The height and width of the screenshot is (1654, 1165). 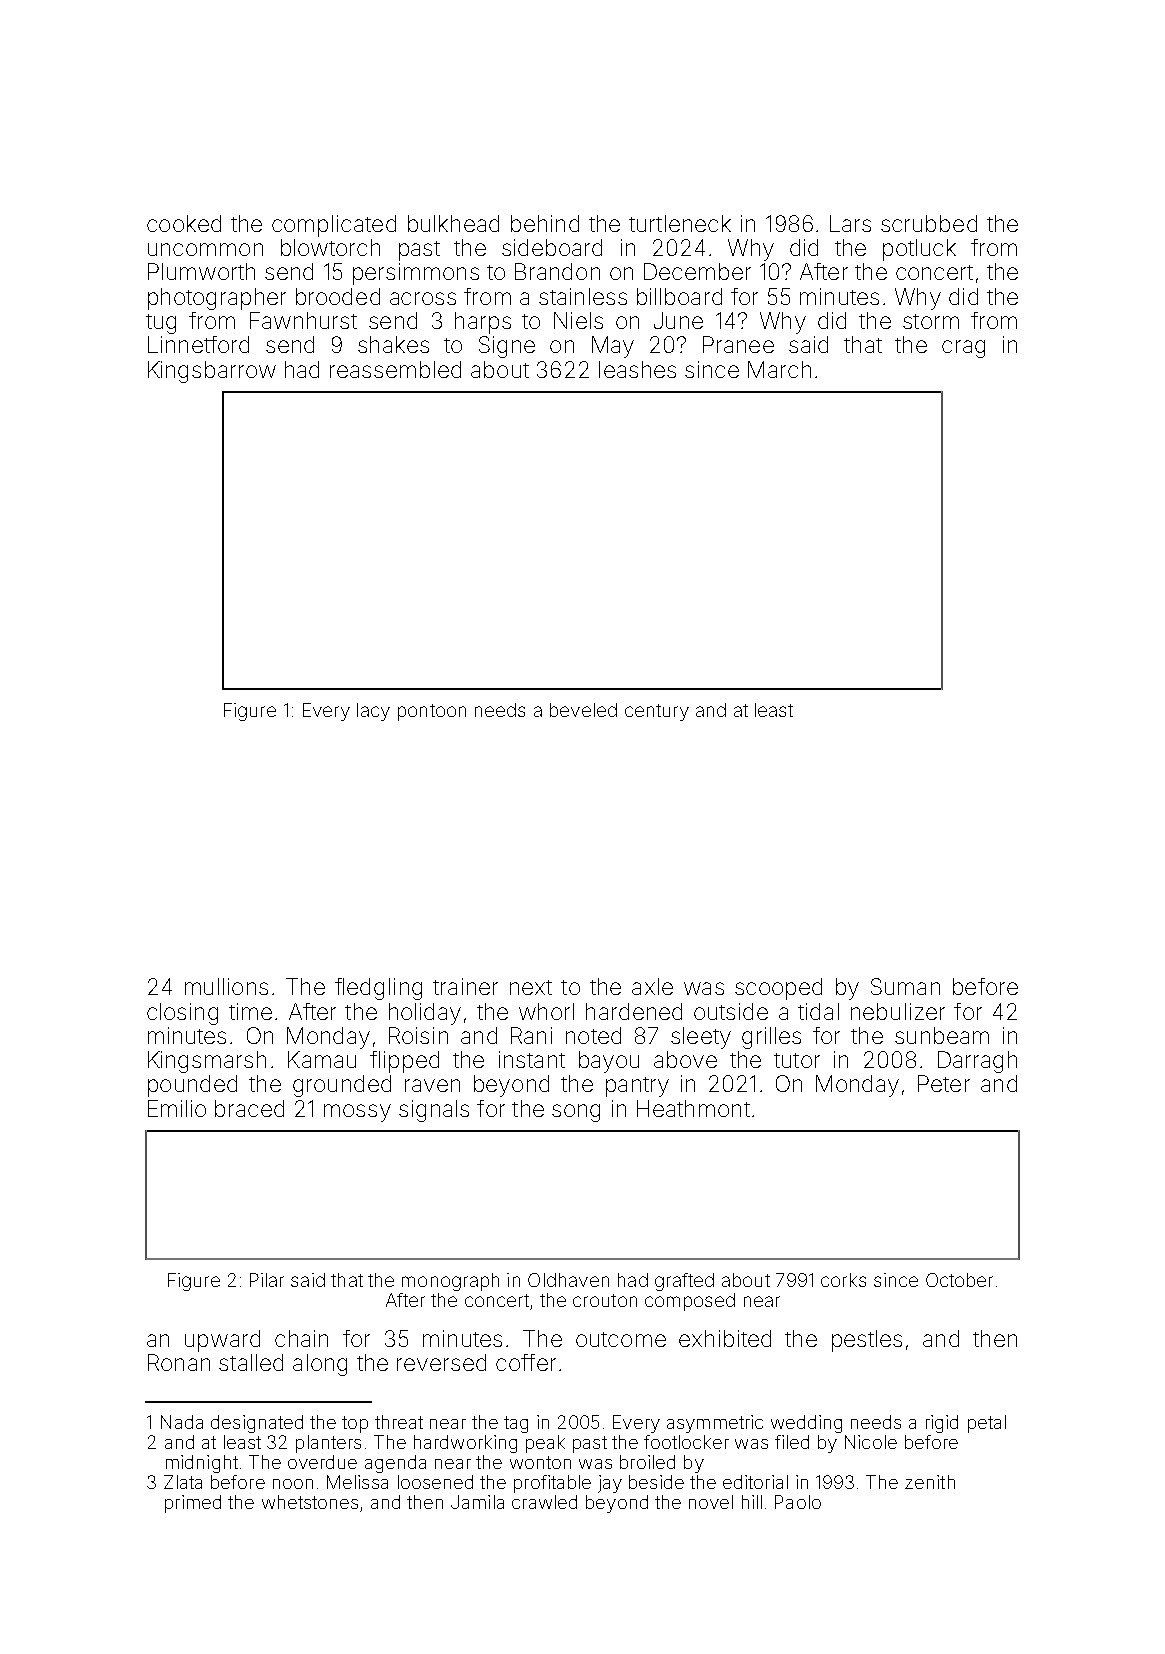 What do you see at coordinates (545, 1444) in the screenshot?
I see `peak` at bounding box center [545, 1444].
